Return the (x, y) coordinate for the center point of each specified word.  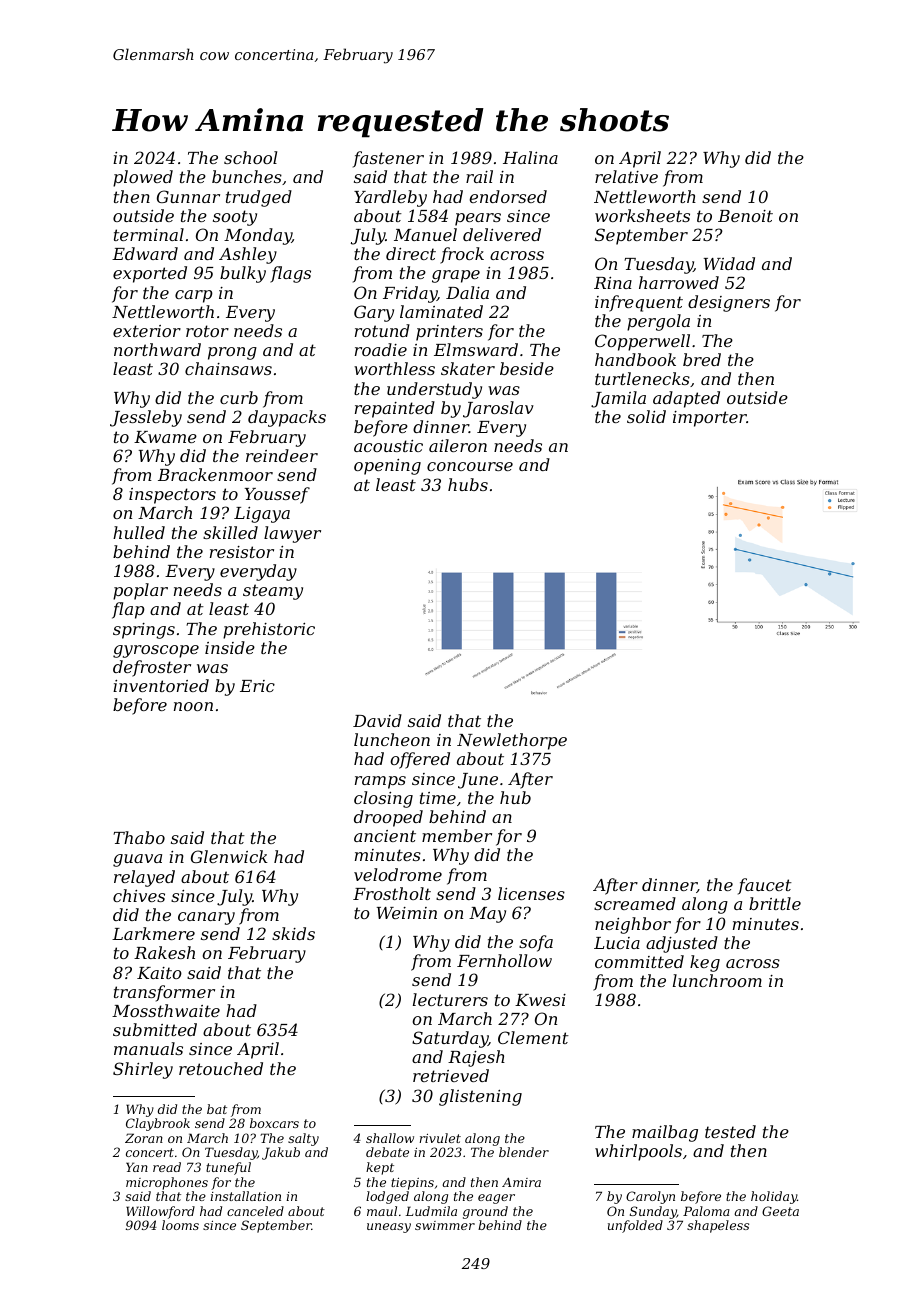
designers (729, 303)
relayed (144, 878)
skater (468, 368)
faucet (765, 886)
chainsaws (228, 368)
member (457, 835)
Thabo (139, 837)
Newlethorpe (512, 741)
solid (646, 416)
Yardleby (390, 198)
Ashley (248, 255)
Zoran (144, 1138)
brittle (775, 903)
